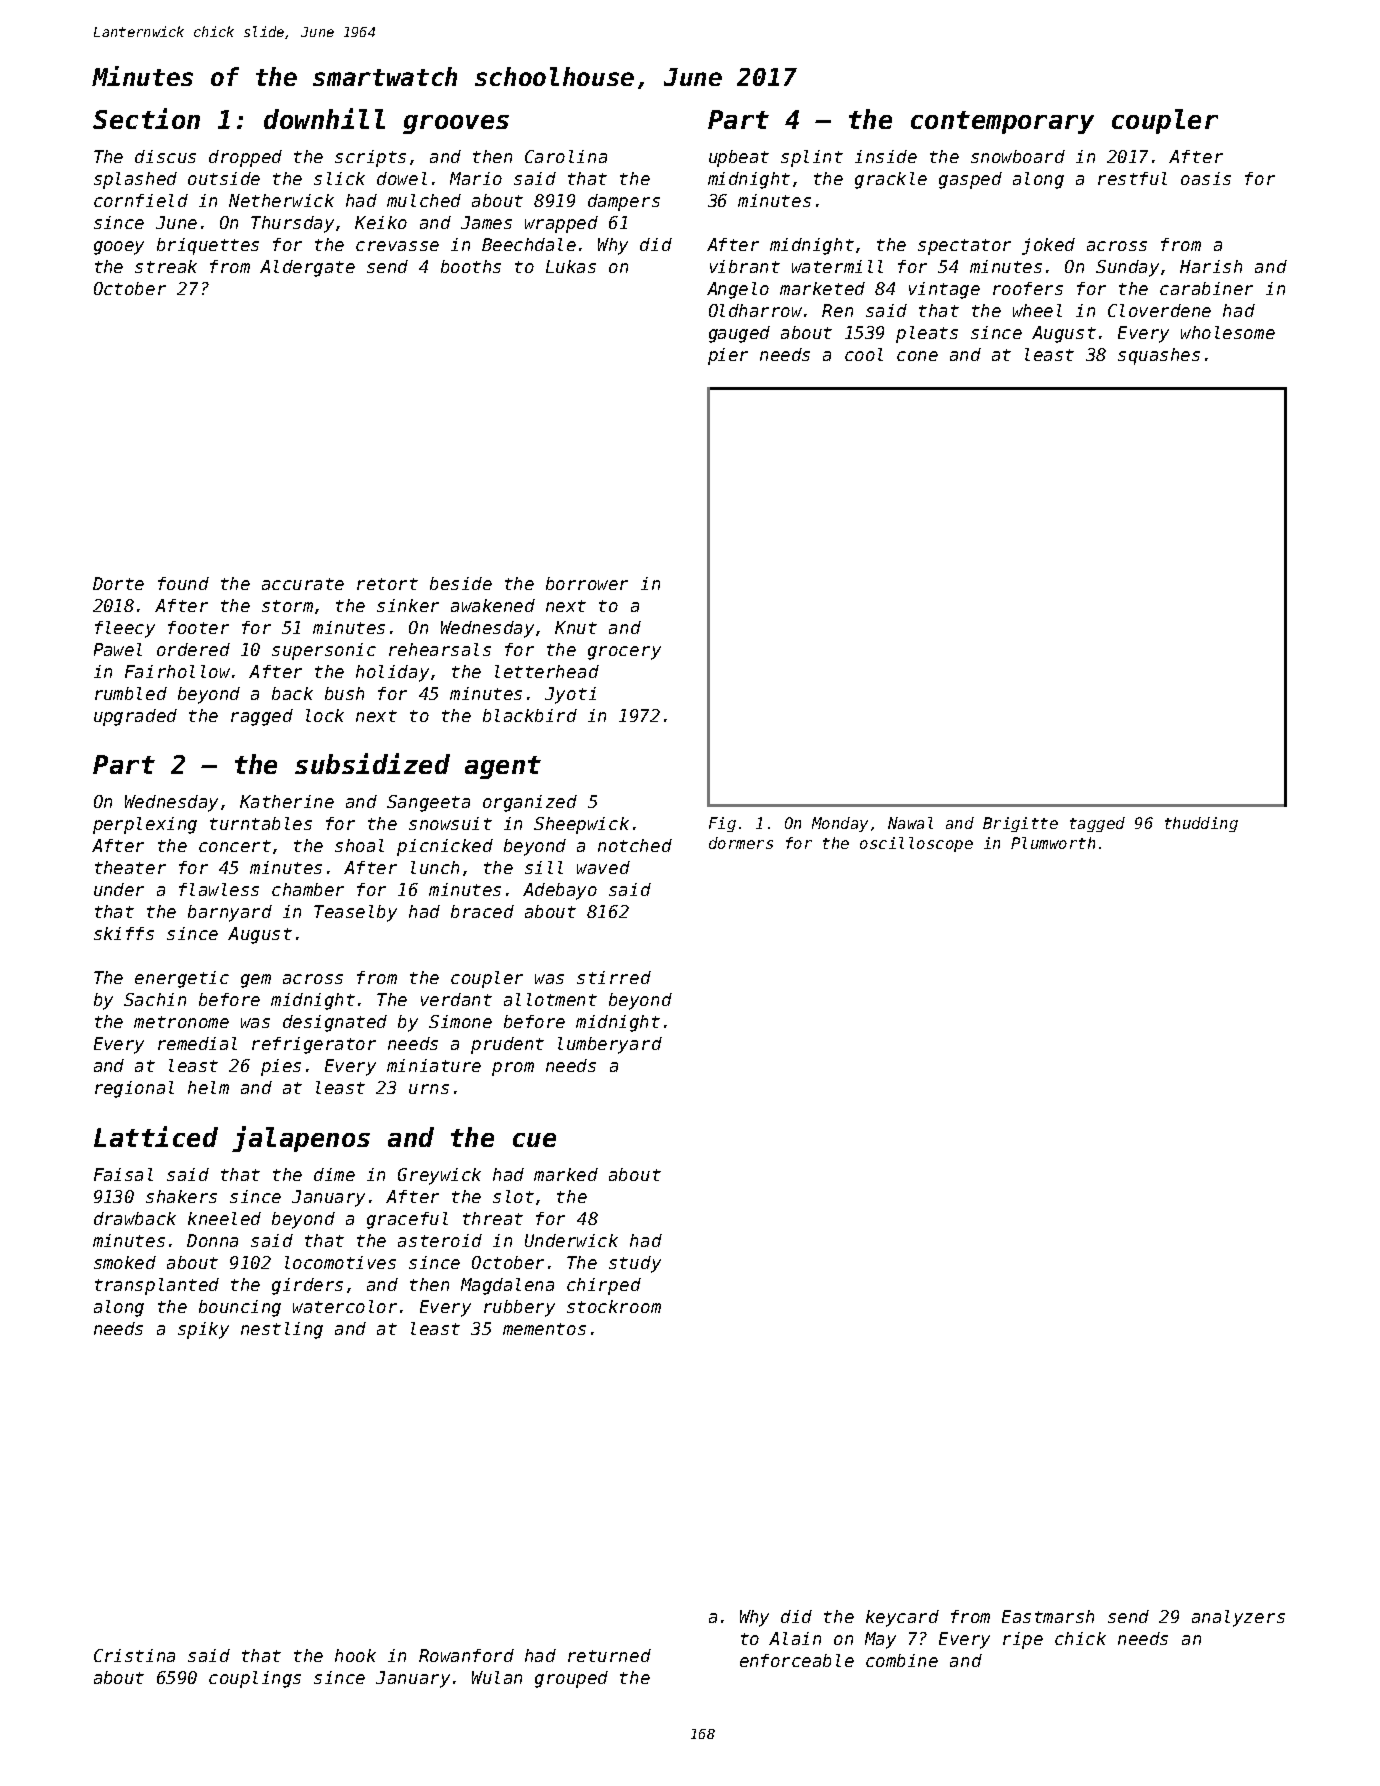  Describe the element at coordinates (614, 1306) in the image. I see `stockroom` at that location.
